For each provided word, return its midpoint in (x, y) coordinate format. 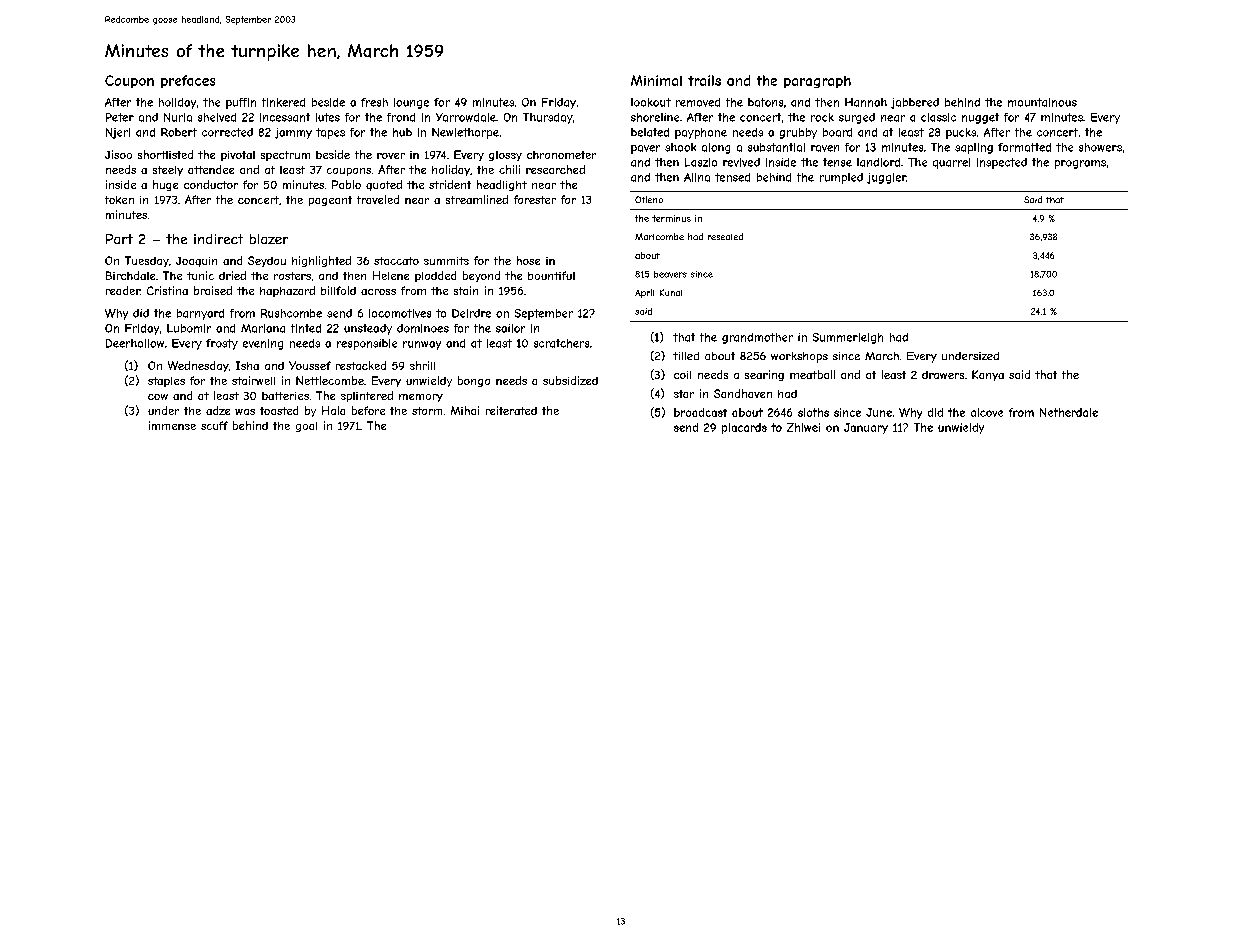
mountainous (1042, 102)
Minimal (656, 80)
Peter (120, 117)
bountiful (551, 275)
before (368, 410)
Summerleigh (848, 338)
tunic (200, 275)
